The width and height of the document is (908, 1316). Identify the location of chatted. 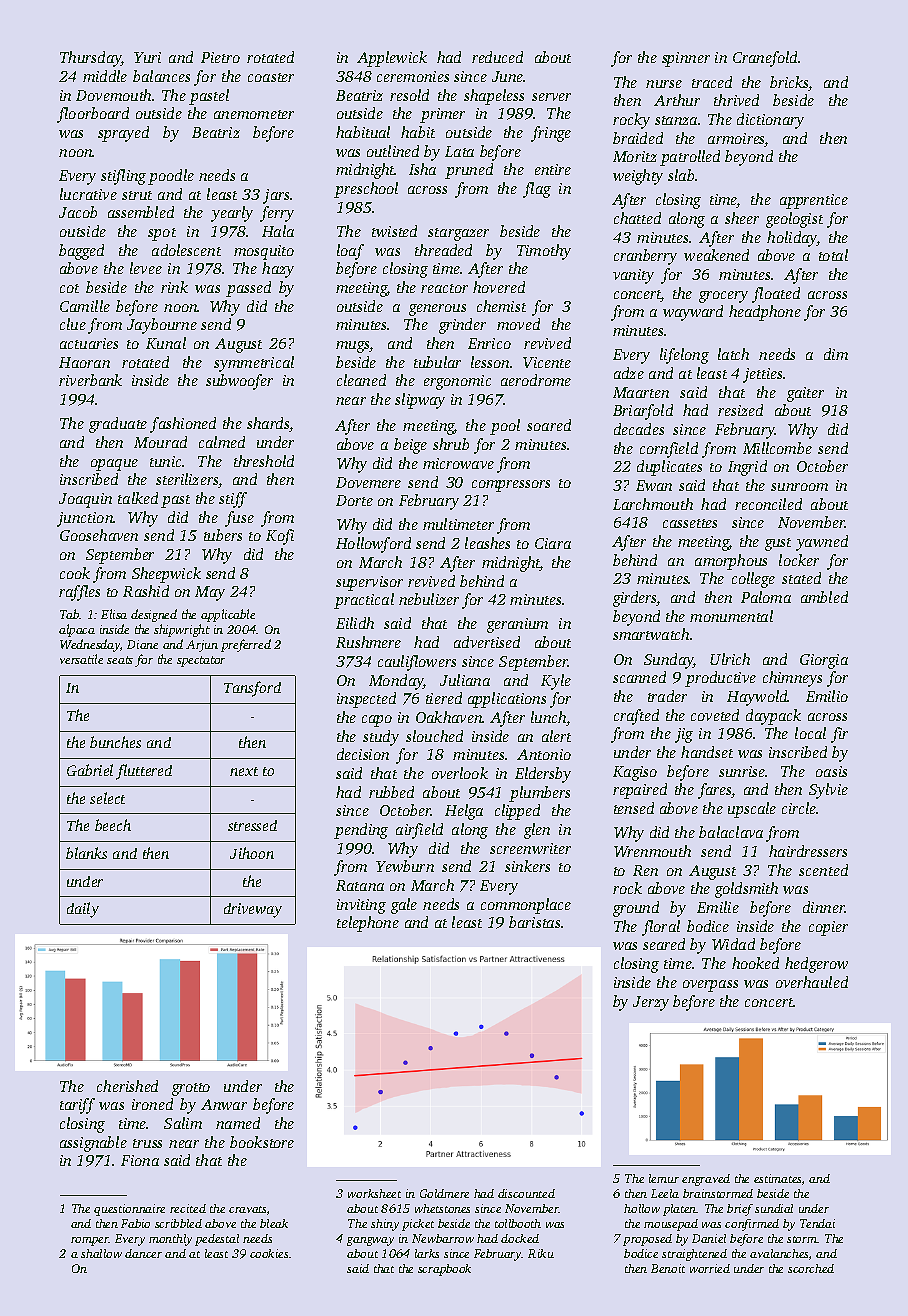
(637, 218).
